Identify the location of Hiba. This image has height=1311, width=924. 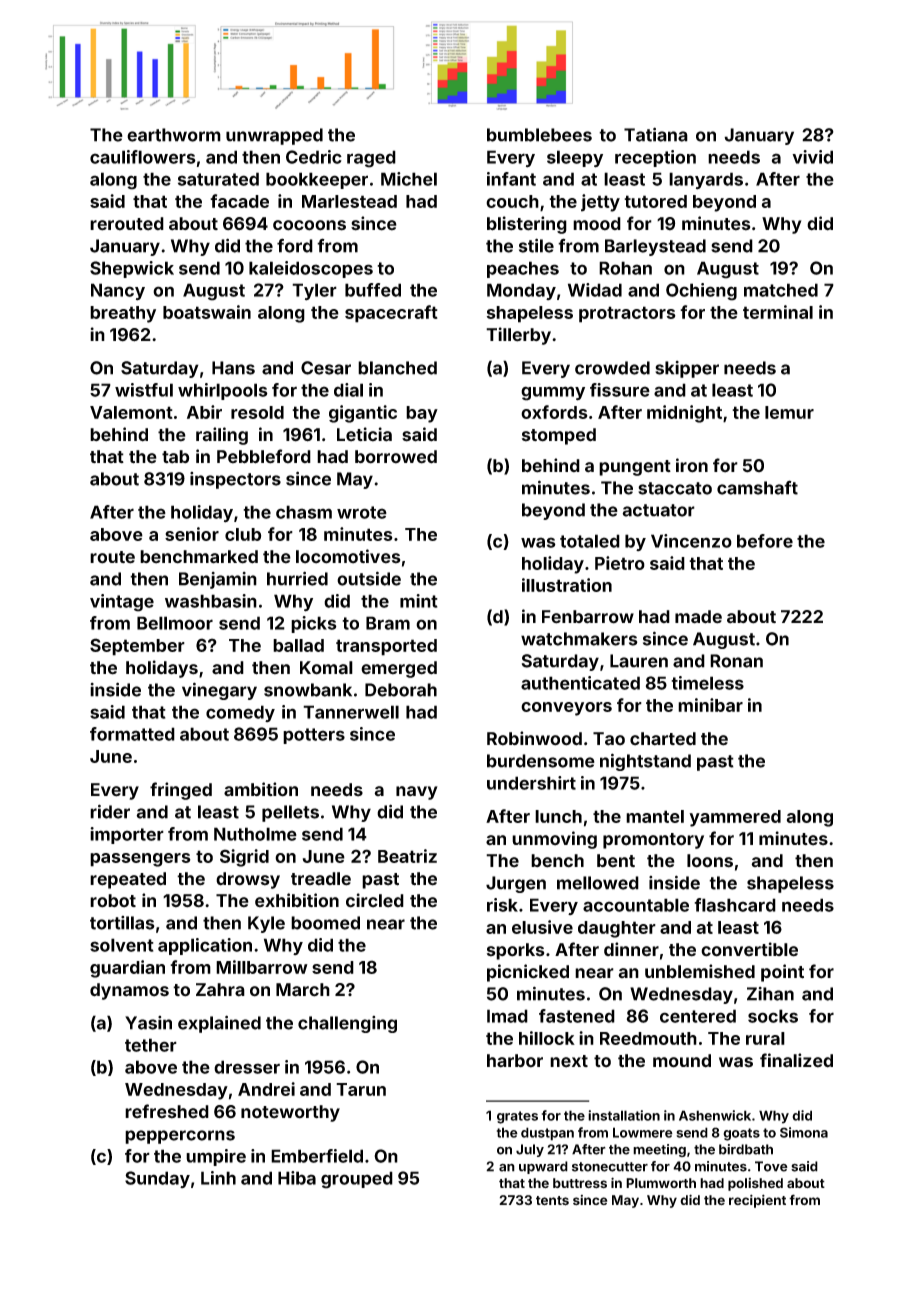
(297, 1178).
